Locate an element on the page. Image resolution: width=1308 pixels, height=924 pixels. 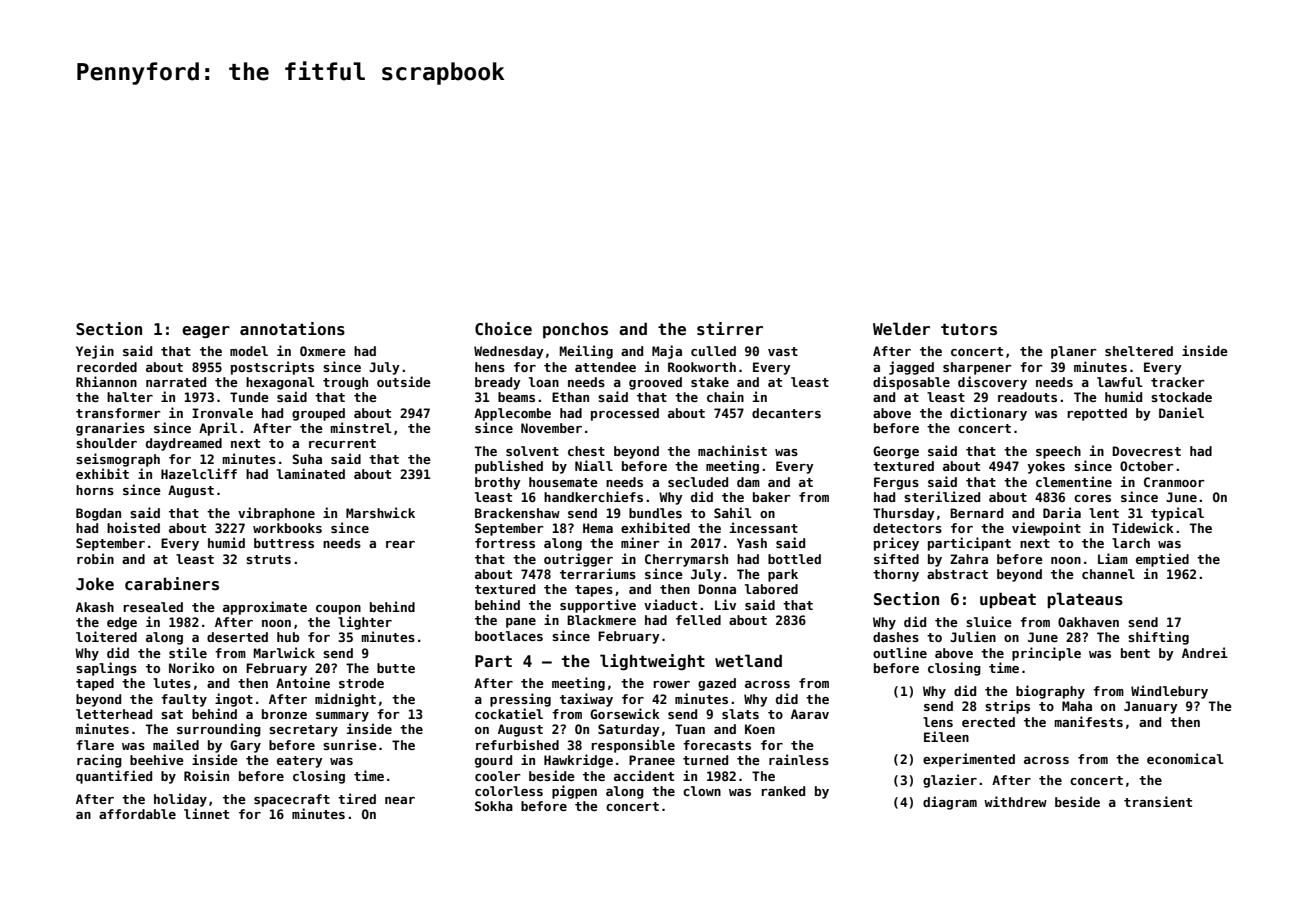
loan is located at coordinates (544, 382).
